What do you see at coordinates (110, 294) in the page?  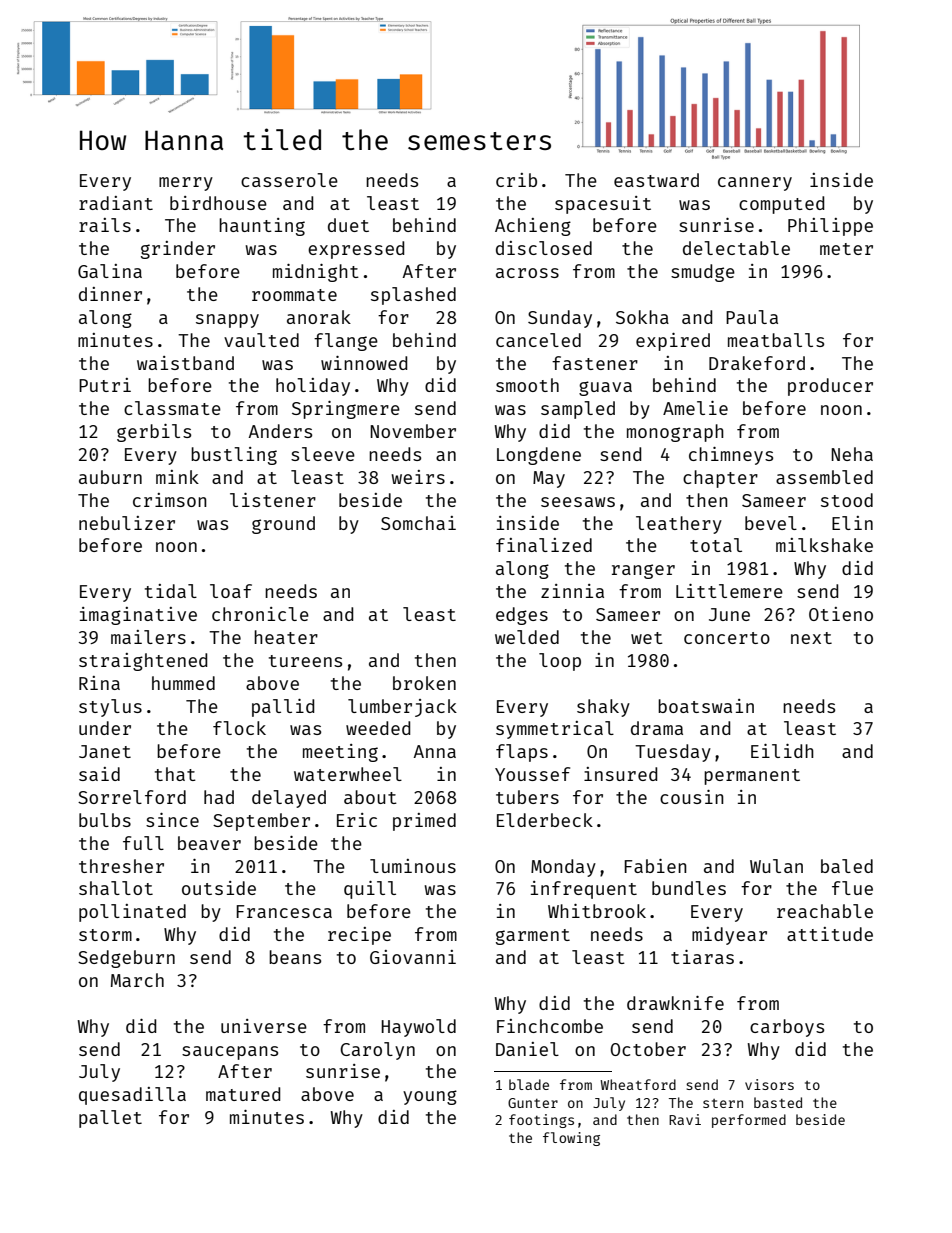 I see `dinner` at bounding box center [110, 294].
